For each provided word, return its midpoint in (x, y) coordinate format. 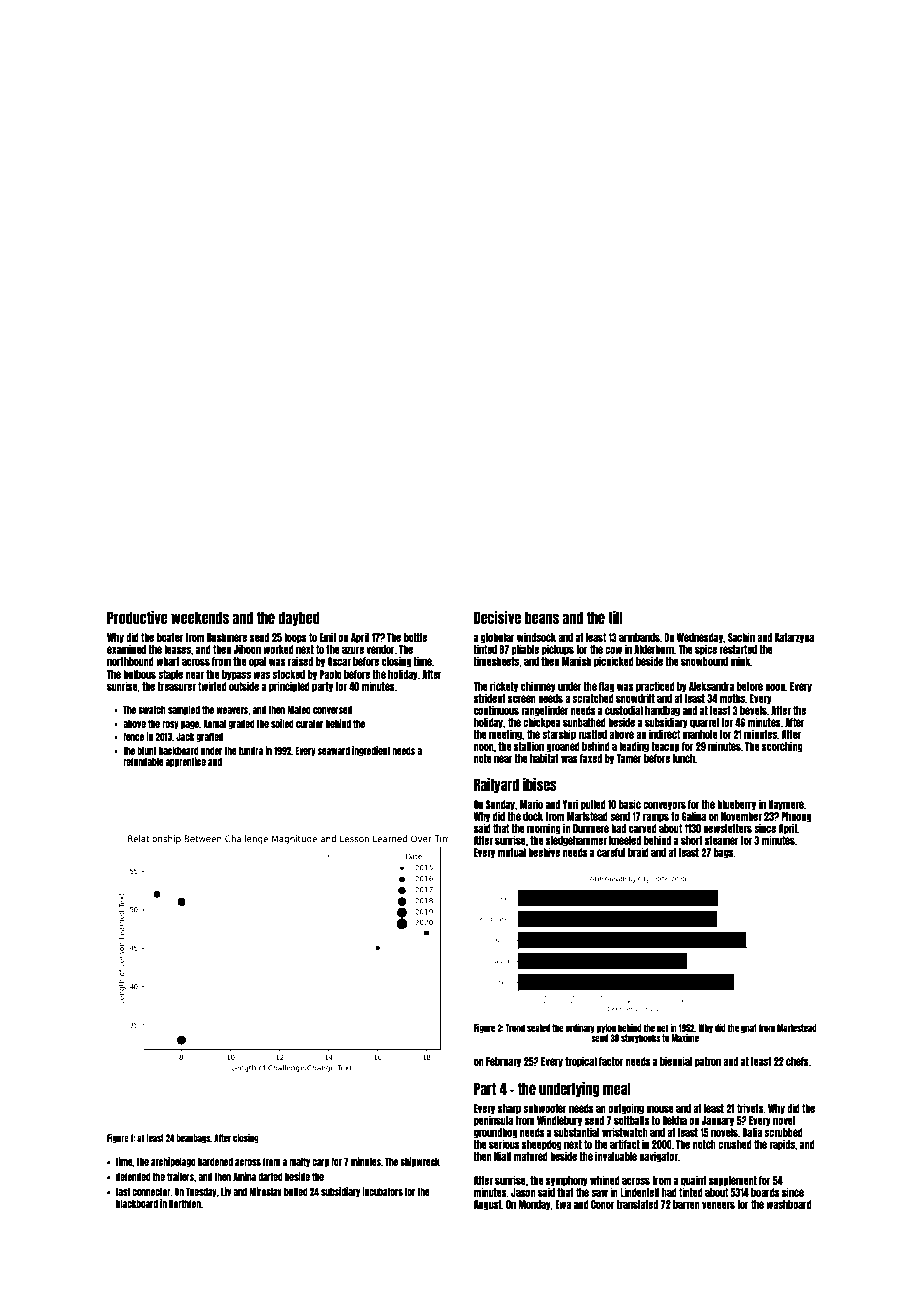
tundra (251, 751)
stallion (529, 746)
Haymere (786, 805)
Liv (226, 1191)
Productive (137, 617)
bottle (415, 637)
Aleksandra (712, 686)
